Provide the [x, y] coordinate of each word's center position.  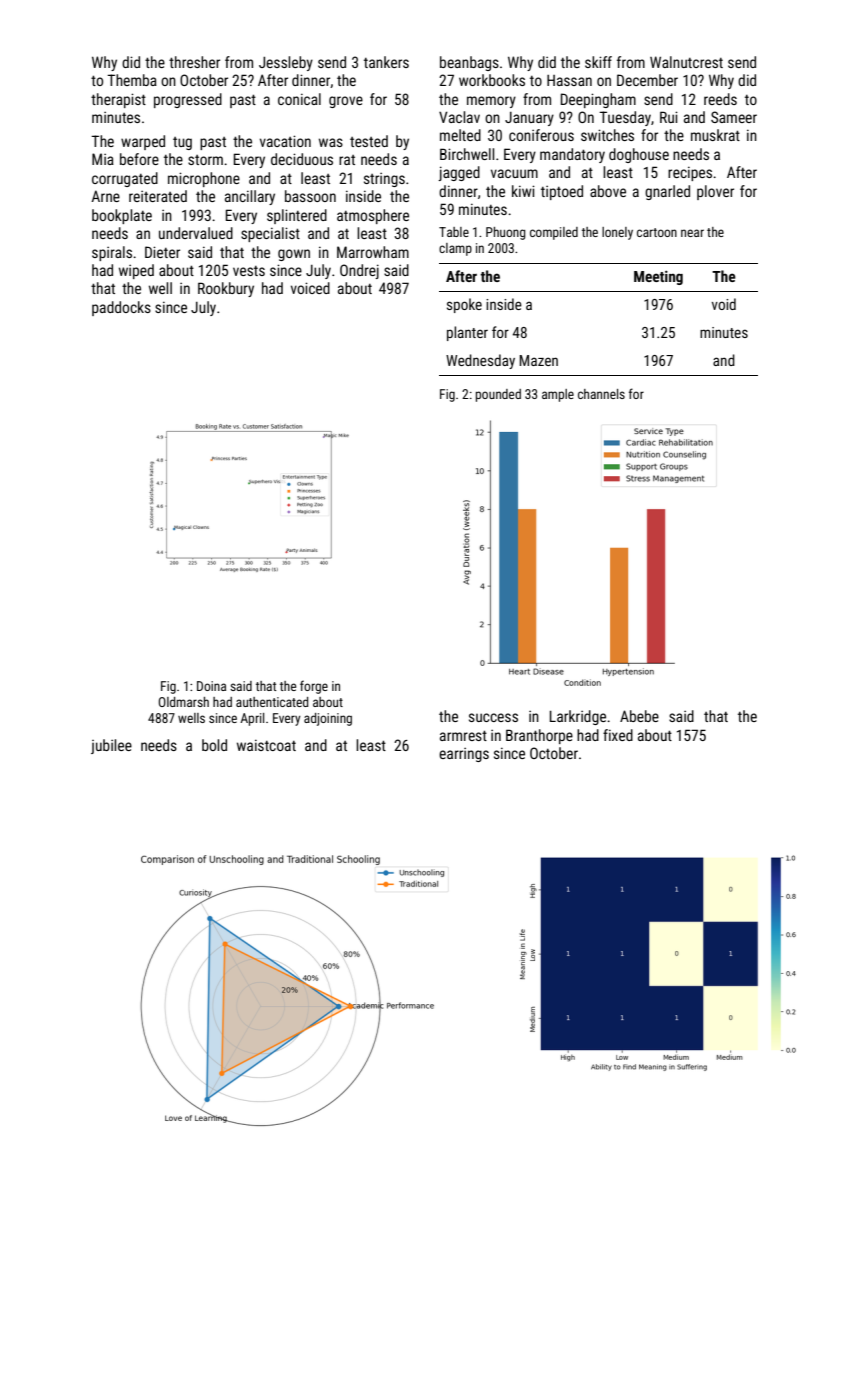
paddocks [121, 308]
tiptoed [562, 192]
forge [314, 687]
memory [491, 102]
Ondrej [359, 271]
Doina [211, 686]
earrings [464, 755]
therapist [118, 100]
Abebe [639, 716]
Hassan [569, 80]
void [724, 304]
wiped [136, 271]
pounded [498, 395]
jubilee [111, 746]
